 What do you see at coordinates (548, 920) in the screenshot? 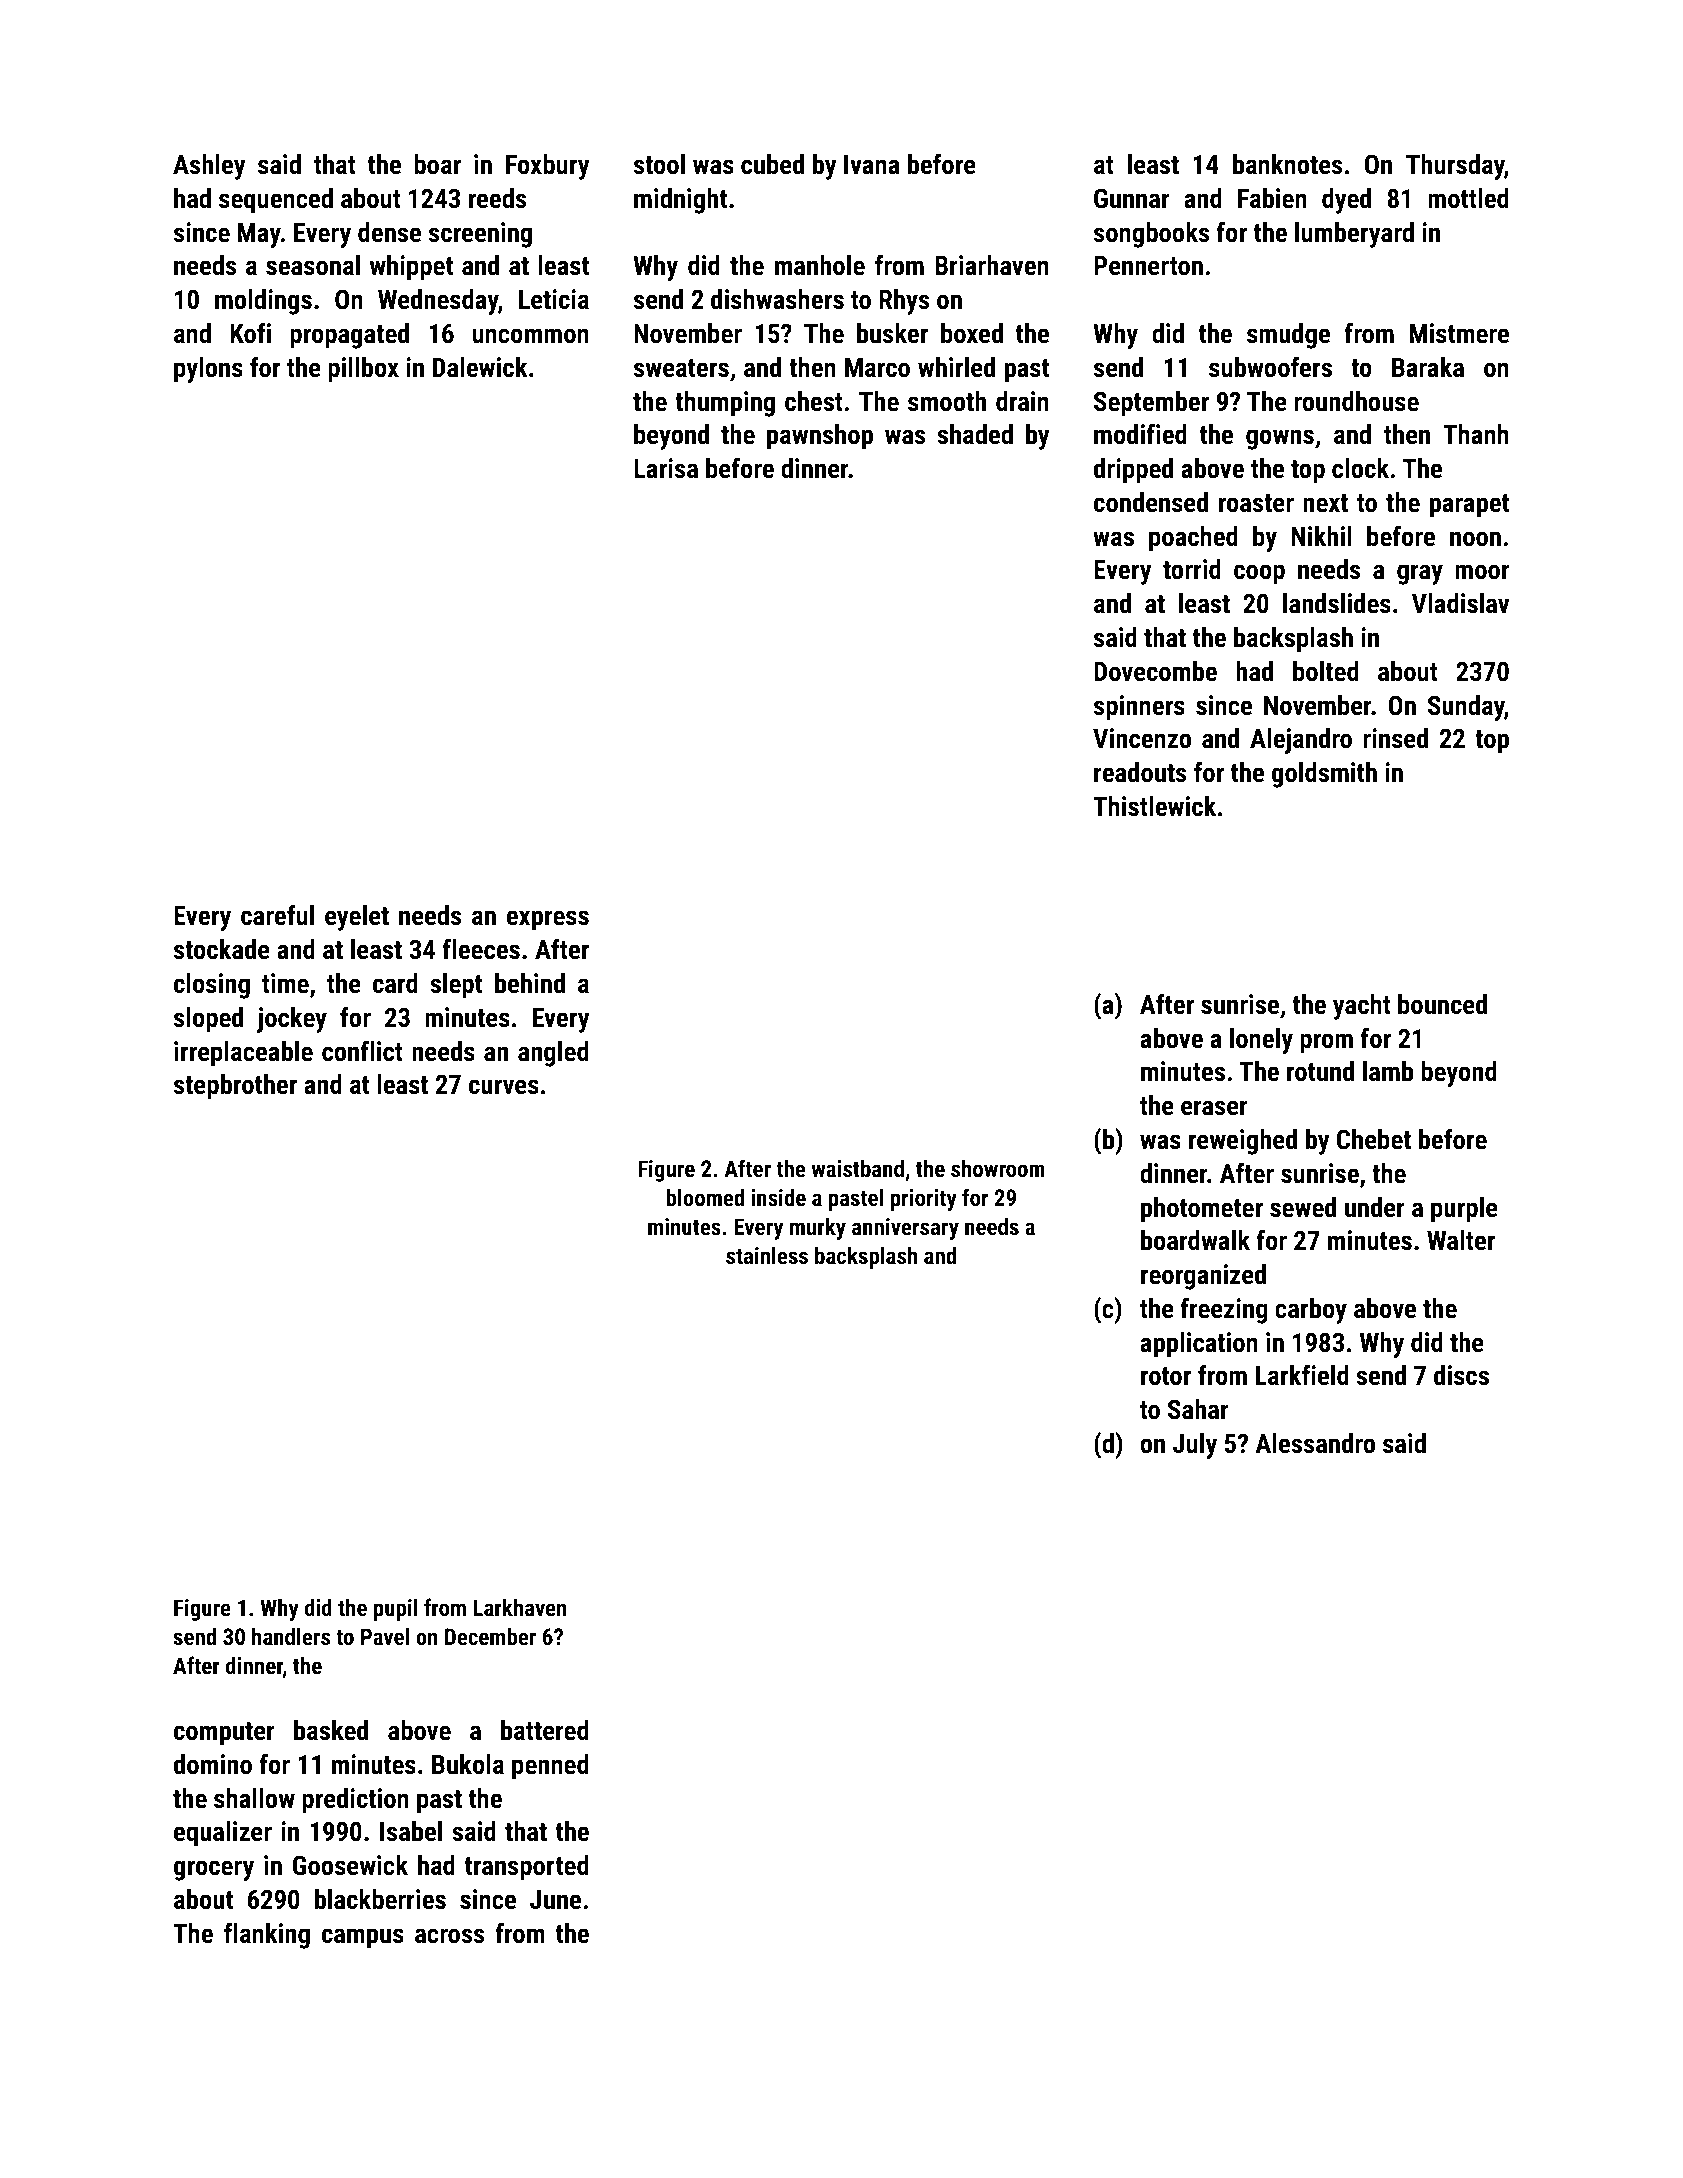
I see `express` at bounding box center [548, 920].
